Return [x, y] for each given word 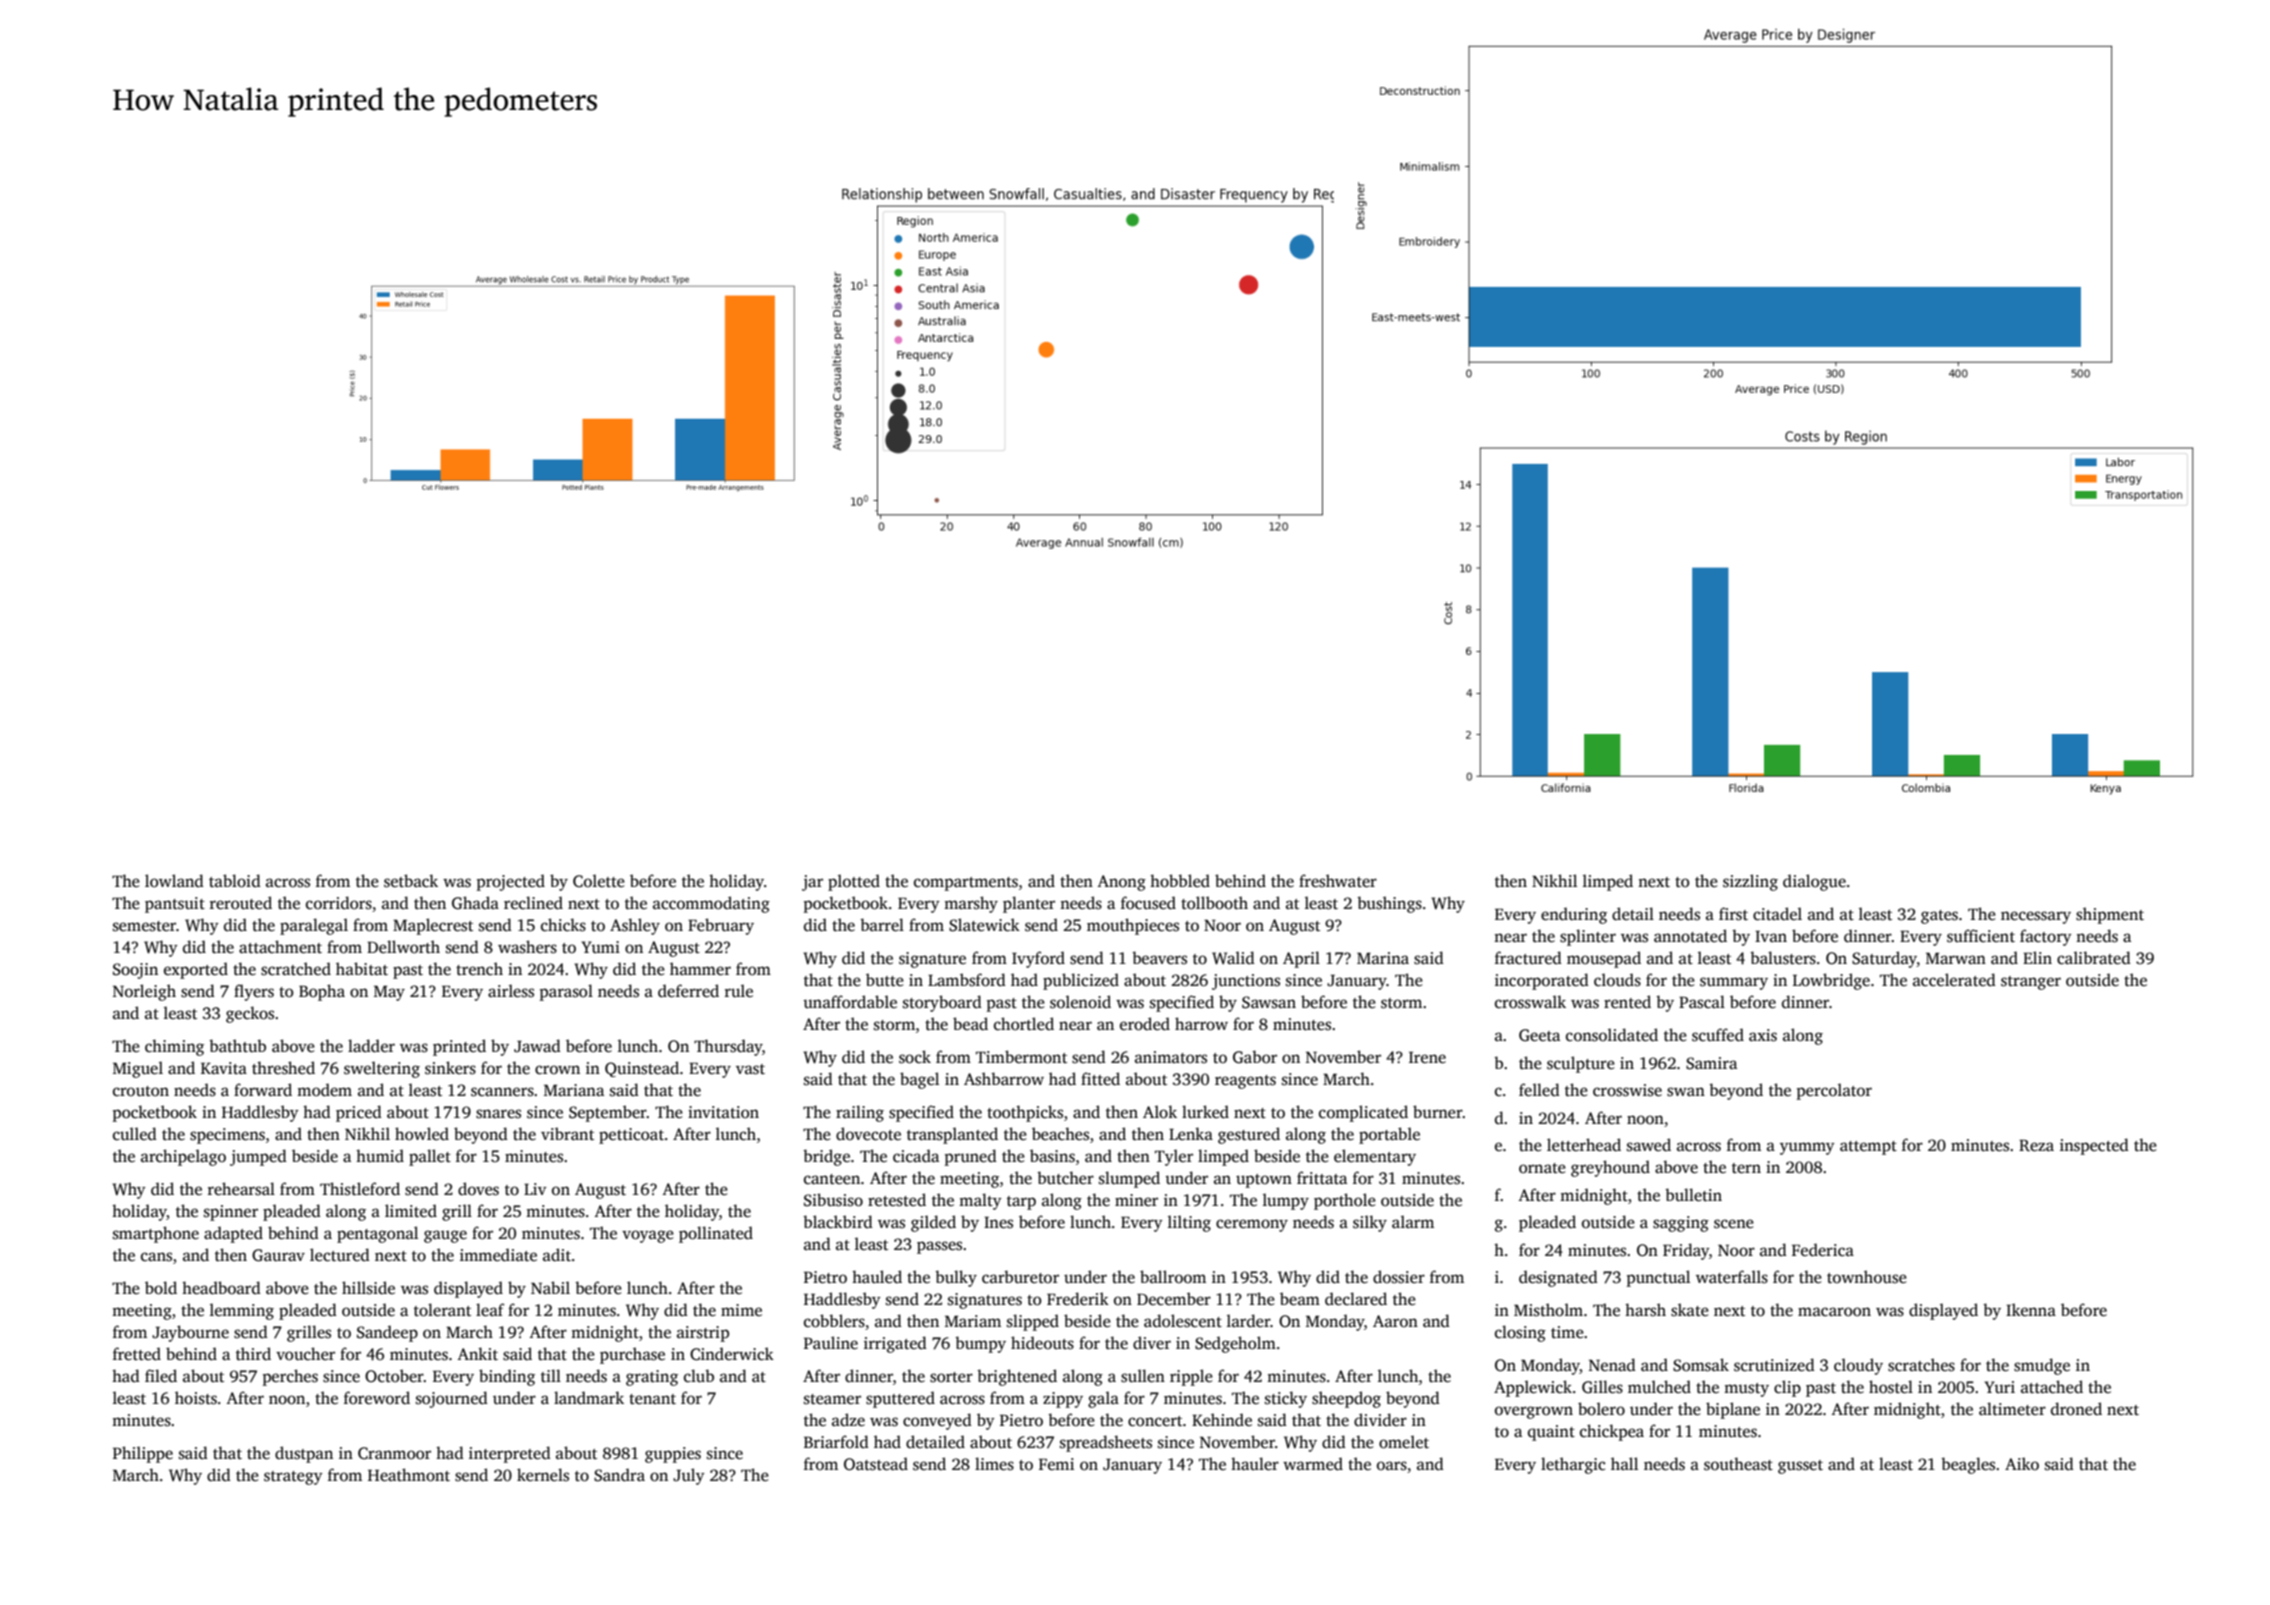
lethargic [1573, 1465]
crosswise [1627, 1090]
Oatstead [876, 1464]
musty [1746, 1390]
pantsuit [175, 905]
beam [1300, 1299]
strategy [293, 1478]
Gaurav [278, 1255]
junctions [1246, 982]
